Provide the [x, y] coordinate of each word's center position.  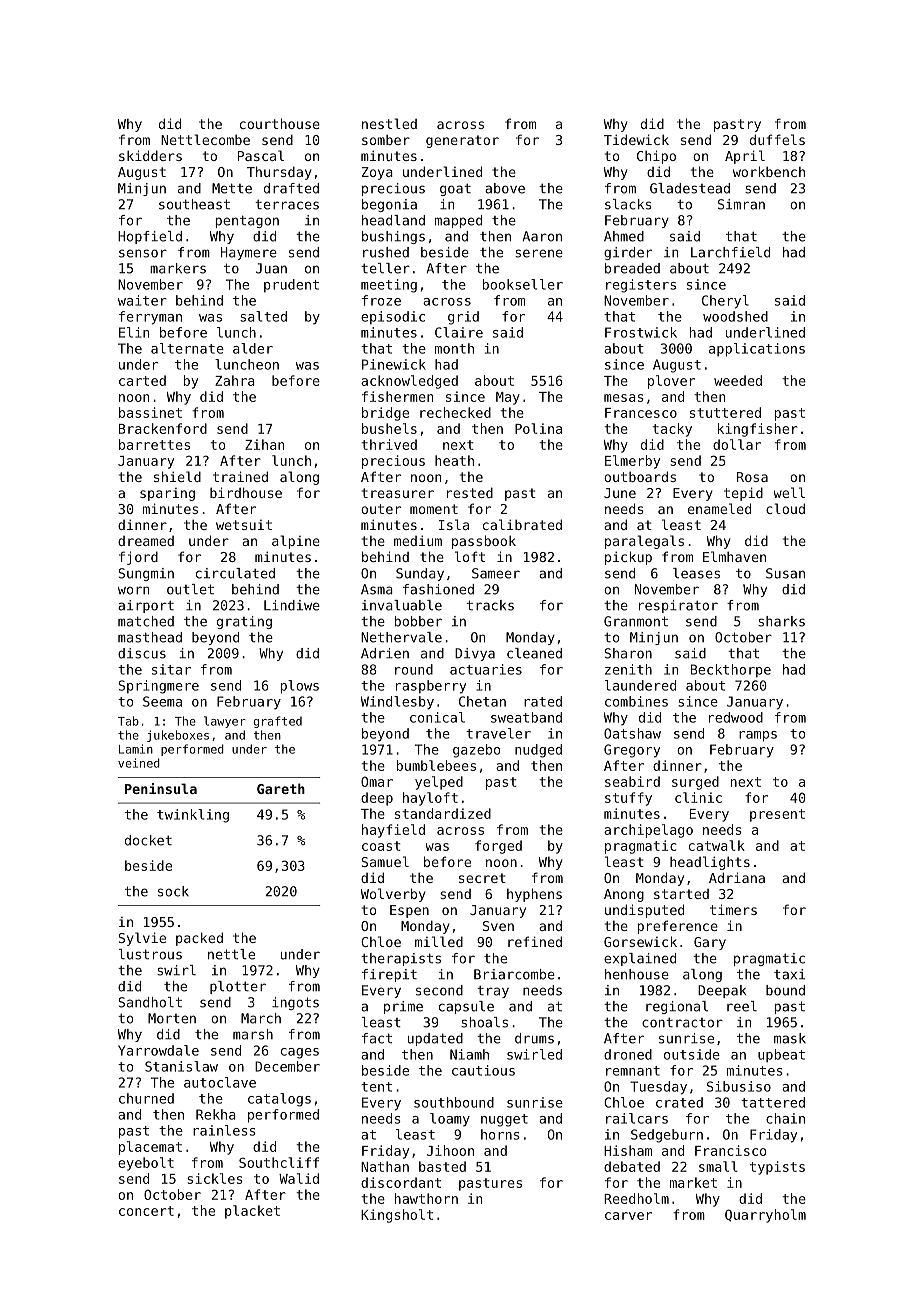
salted [263, 316]
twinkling [193, 816]
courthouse [280, 123]
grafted [277, 722]
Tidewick [636, 139]
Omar [377, 781]
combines [636, 701]
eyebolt [146, 1164]
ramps [758, 736]
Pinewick [394, 364]
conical [437, 717]
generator [462, 141]
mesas [624, 398]
